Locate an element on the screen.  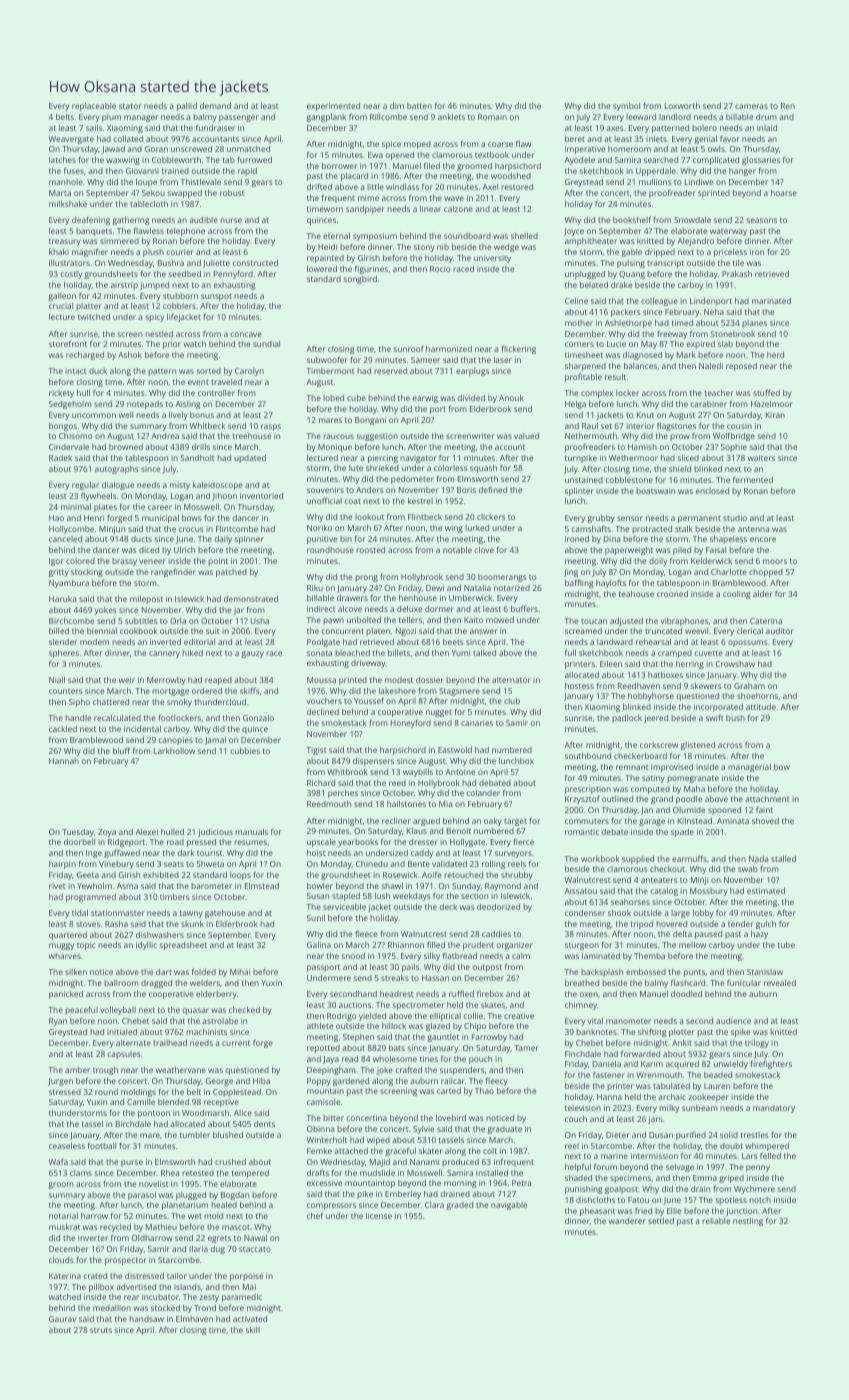
Eastwold is located at coordinates (455, 750).
